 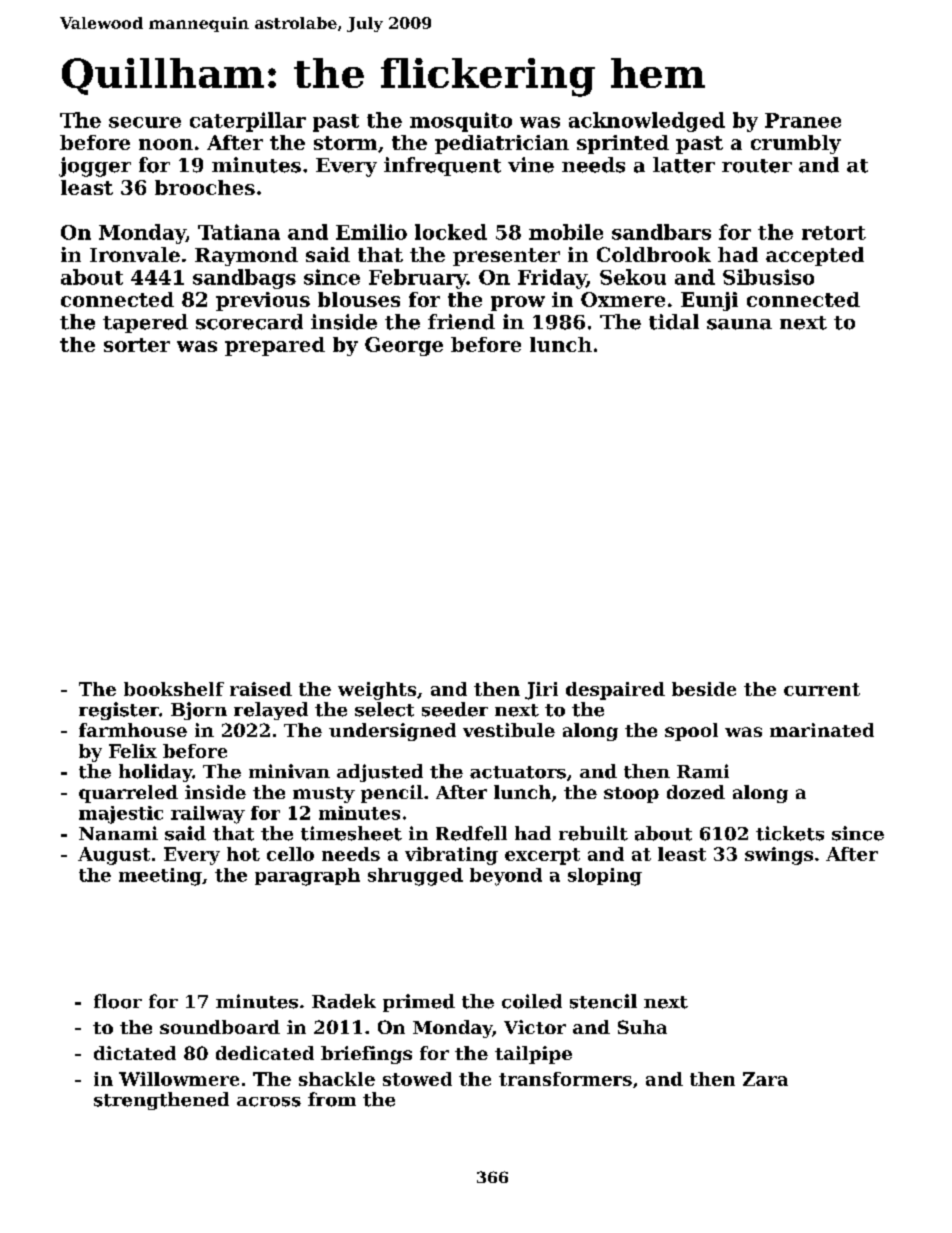 I want to click on sorter, so click(x=137, y=345).
